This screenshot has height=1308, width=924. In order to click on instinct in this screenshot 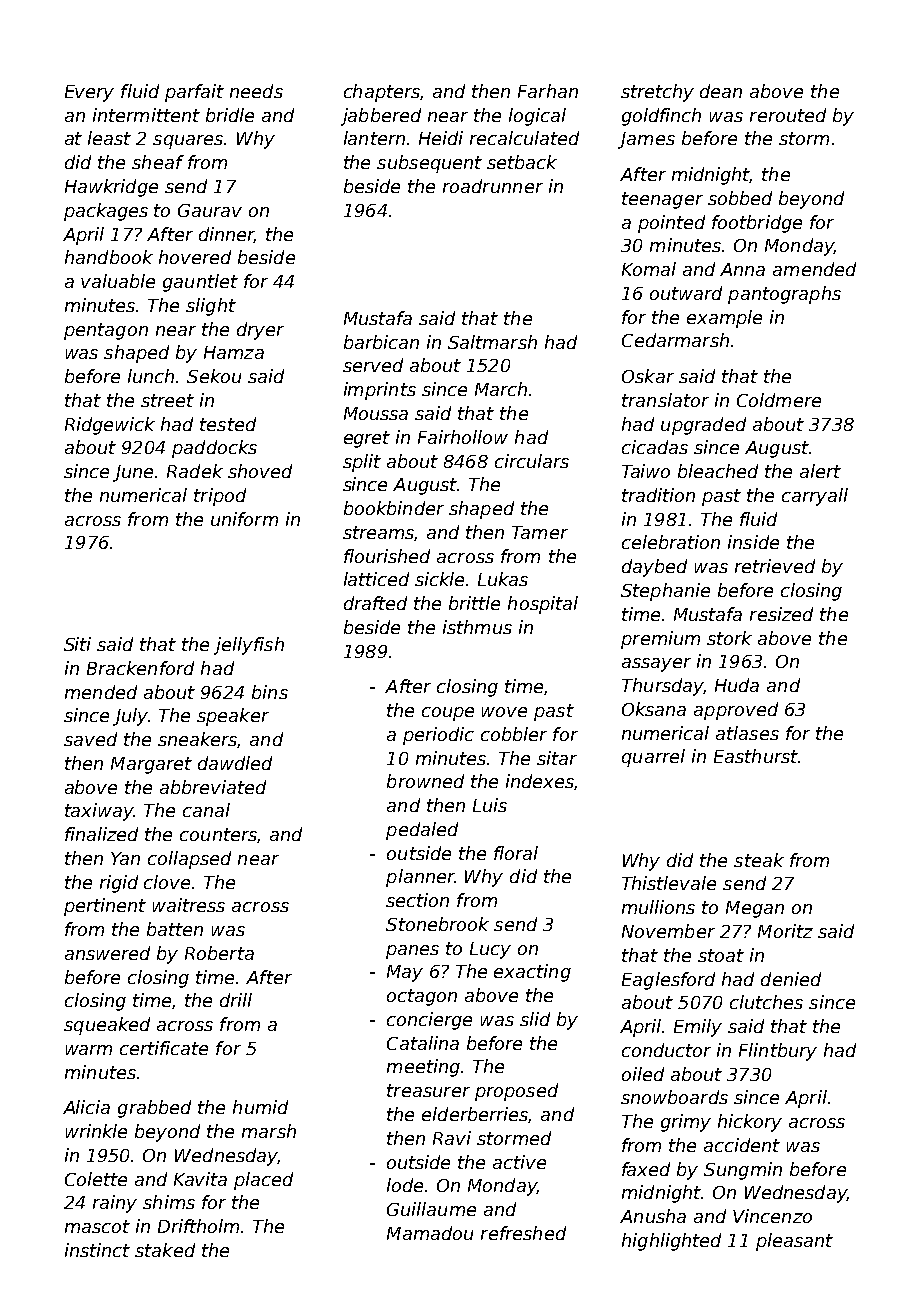, I will do `click(97, 1250)`.
